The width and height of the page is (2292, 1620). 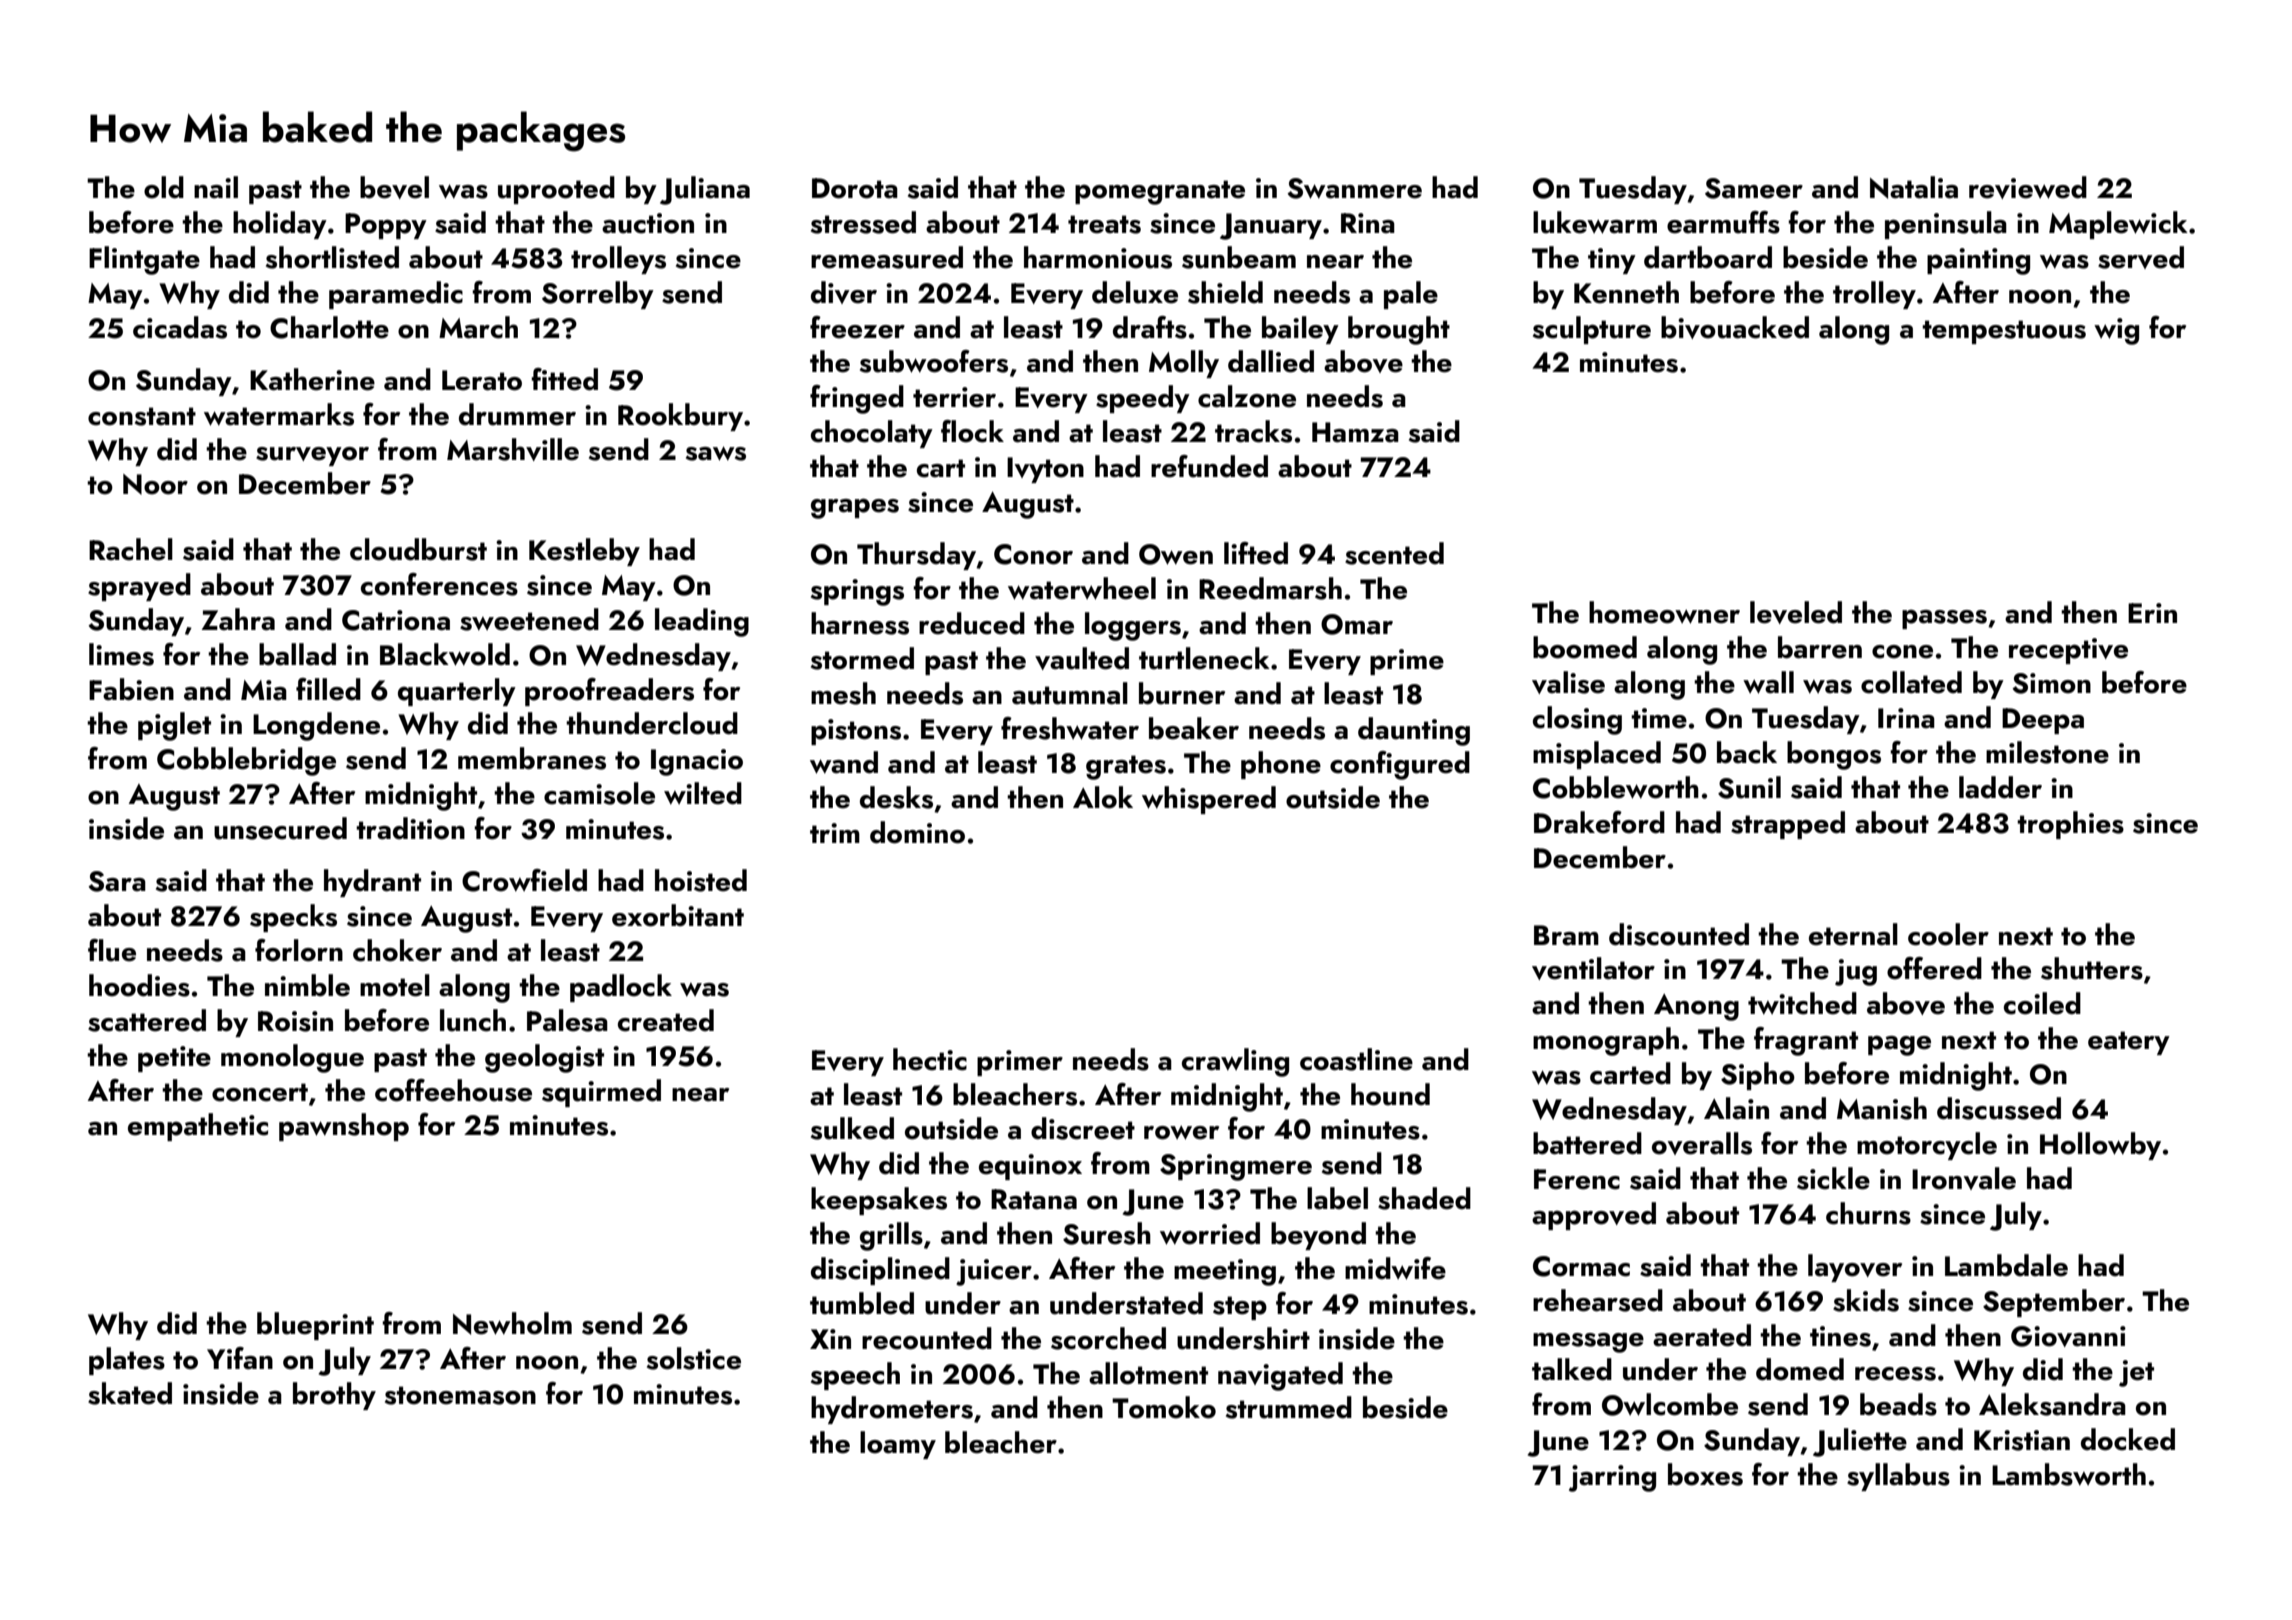 What do you see at coordinates (1593, 968) in the page?
I see `ventilator` at bounding box center [1593, 968].
